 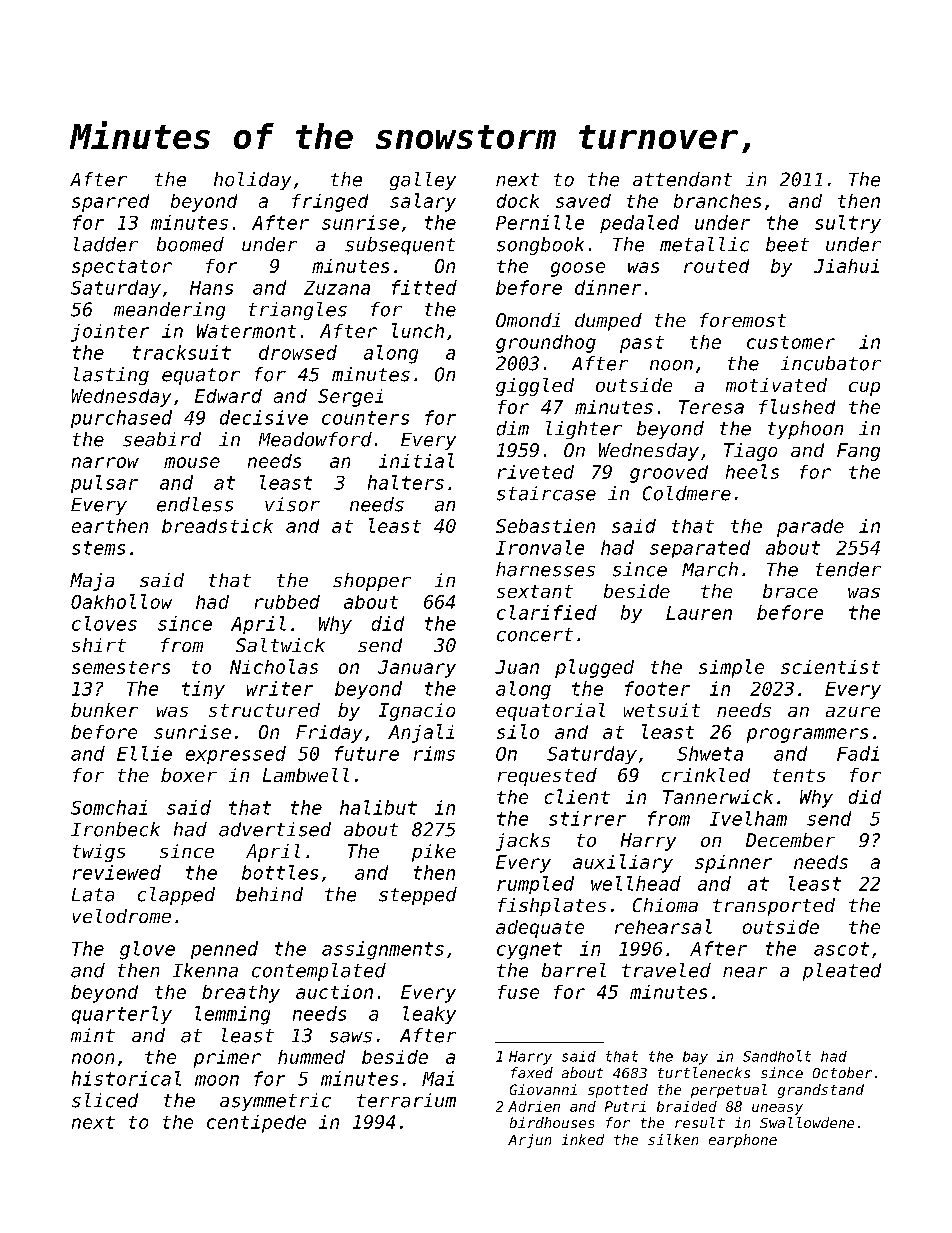 What do you see at coordinates (217, 526) in the image?
I see `breadstick` at bounding box center [217, 526].
